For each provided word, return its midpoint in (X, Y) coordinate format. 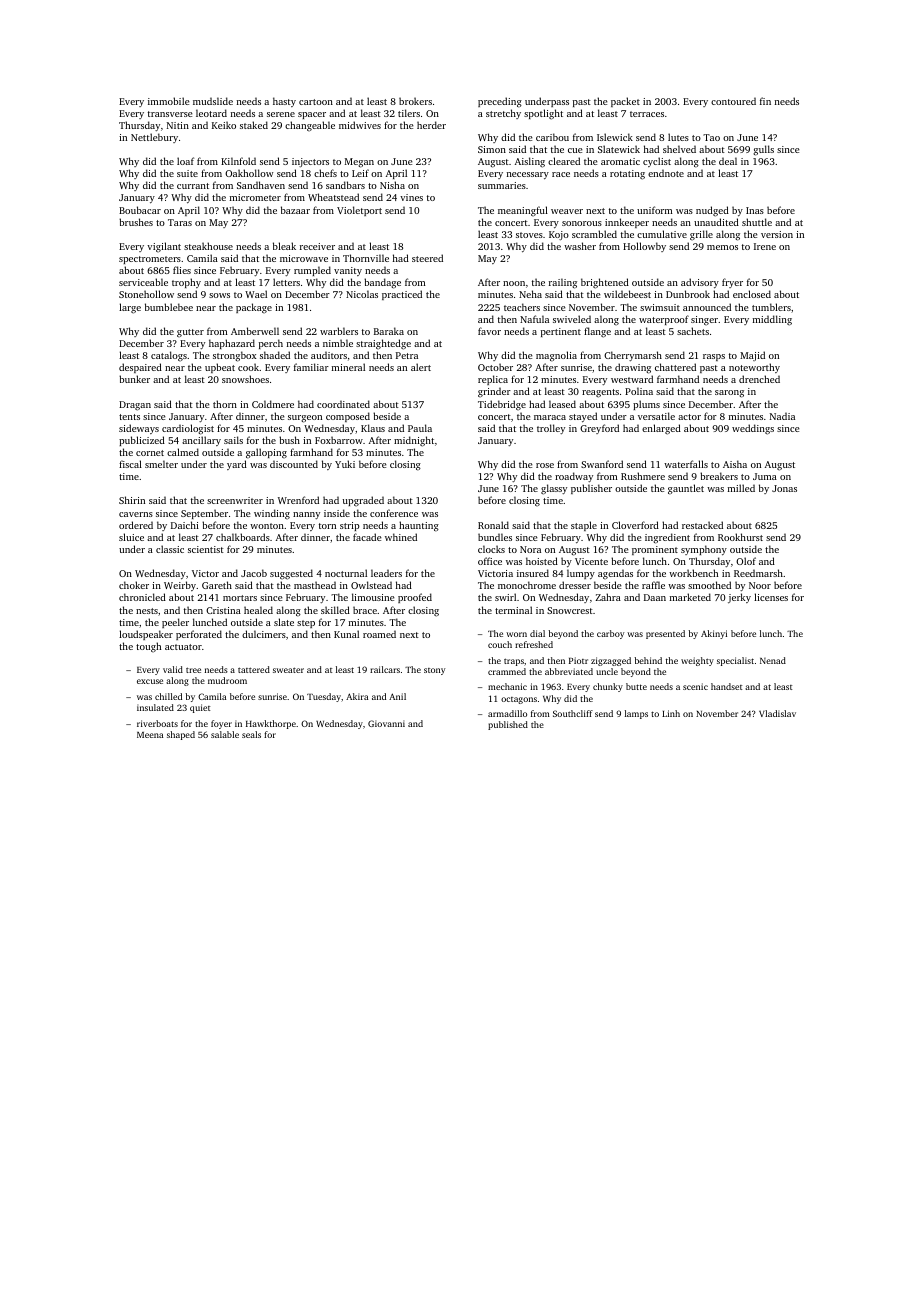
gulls (763, 150)
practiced (402, 295)
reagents (600, 393)
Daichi (185, 525)
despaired (140, 368)
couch (500, 644)
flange (597, 332)
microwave (304, 258)
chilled (168, 696)
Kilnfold (238, 161)
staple (584, 526)
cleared (564, 161)
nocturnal (346, 573)
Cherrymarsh (633, 356)
